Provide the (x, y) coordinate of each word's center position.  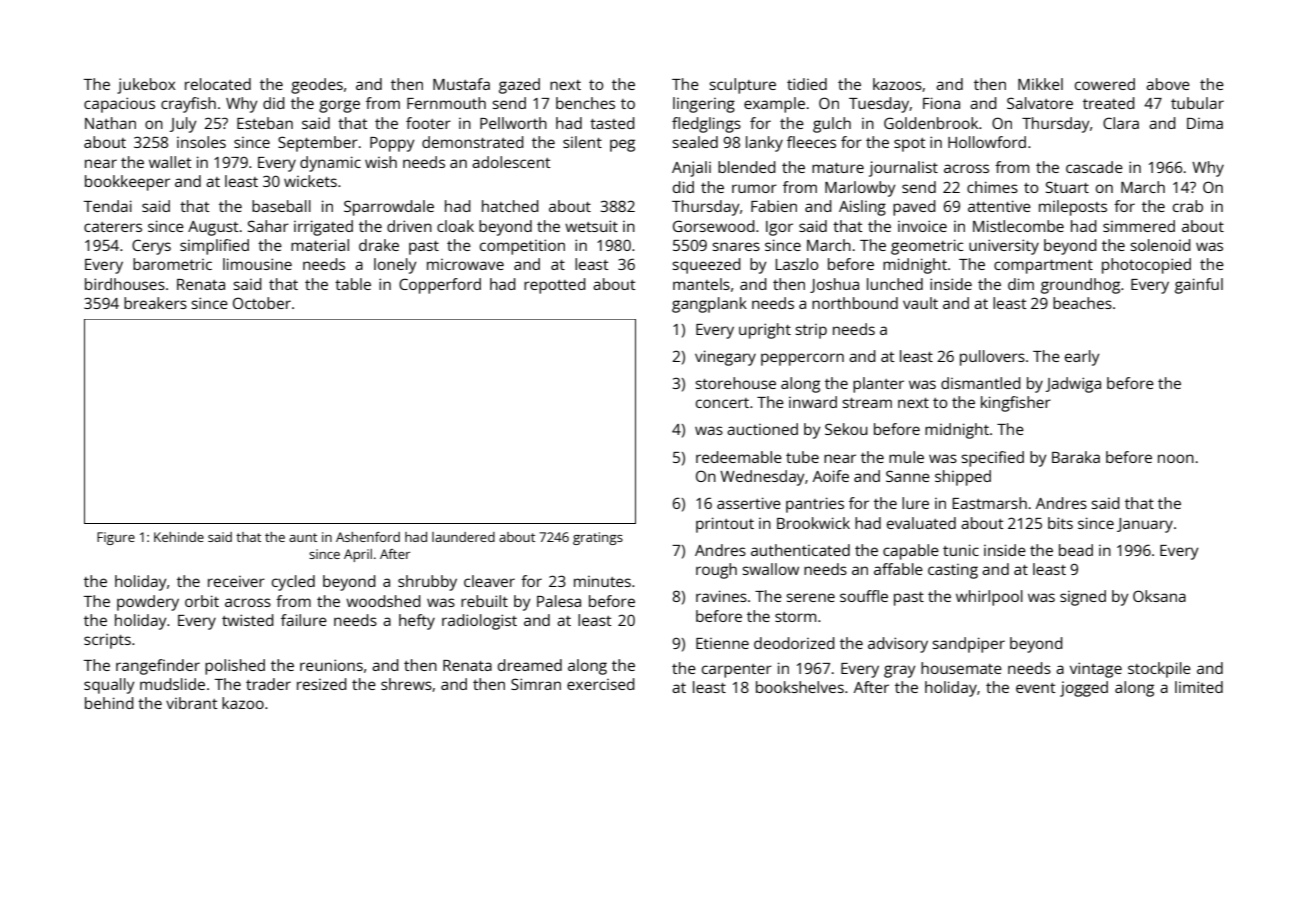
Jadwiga (1073, 385)
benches (585, 103)
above (1168, 84)
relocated (218, 84)
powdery (148, 603)
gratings (598, 538)
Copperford (440, 286)
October (262, 303)
